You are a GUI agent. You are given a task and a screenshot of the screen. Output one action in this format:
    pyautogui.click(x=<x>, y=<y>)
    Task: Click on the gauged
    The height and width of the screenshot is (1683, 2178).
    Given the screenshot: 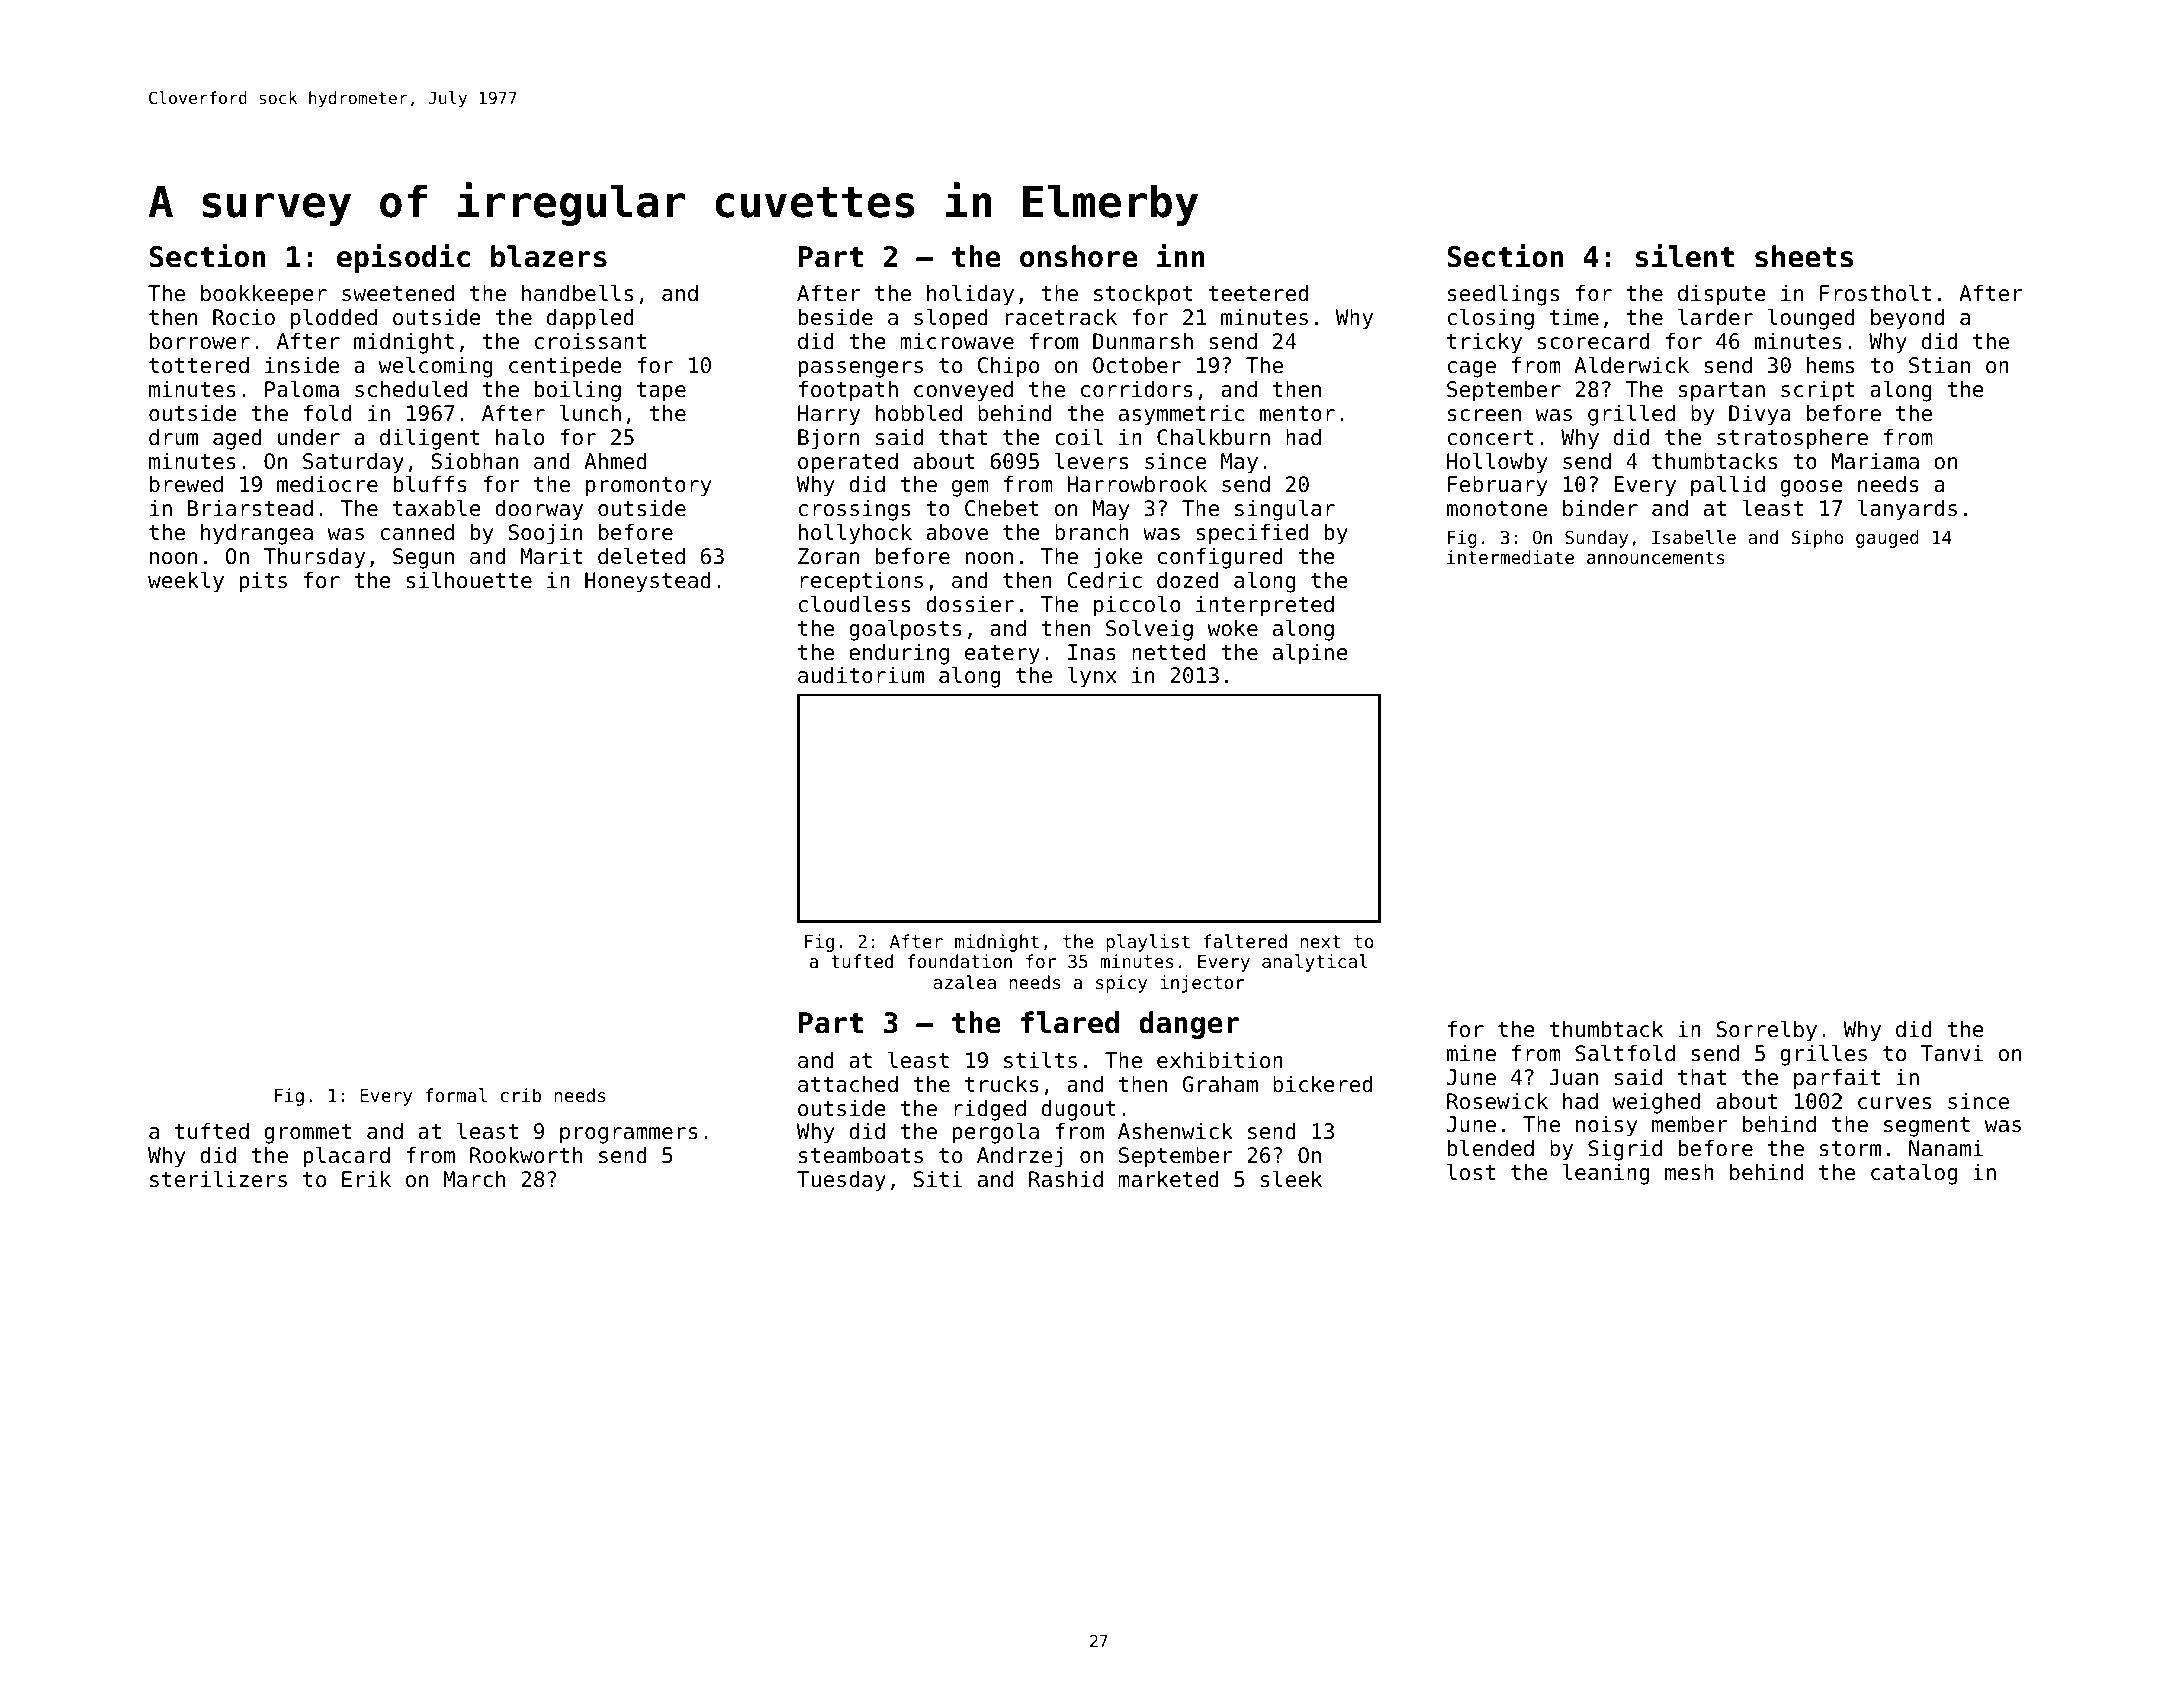 What is the action you would take?
    pyautogui.click(x=1887, y=539)
